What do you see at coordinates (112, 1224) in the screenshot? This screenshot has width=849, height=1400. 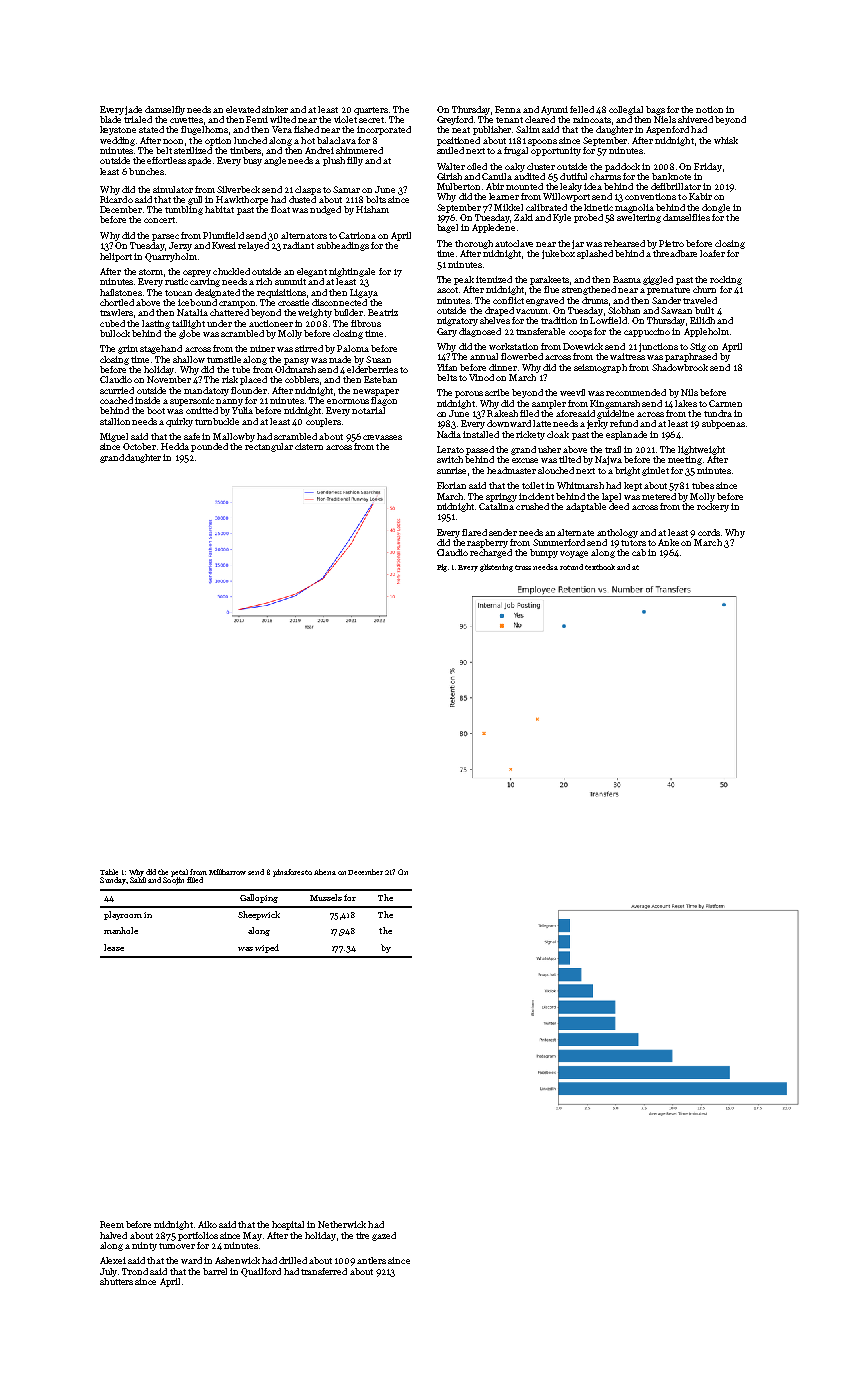 I see `Reem` at bounding box center [112, 1224].
